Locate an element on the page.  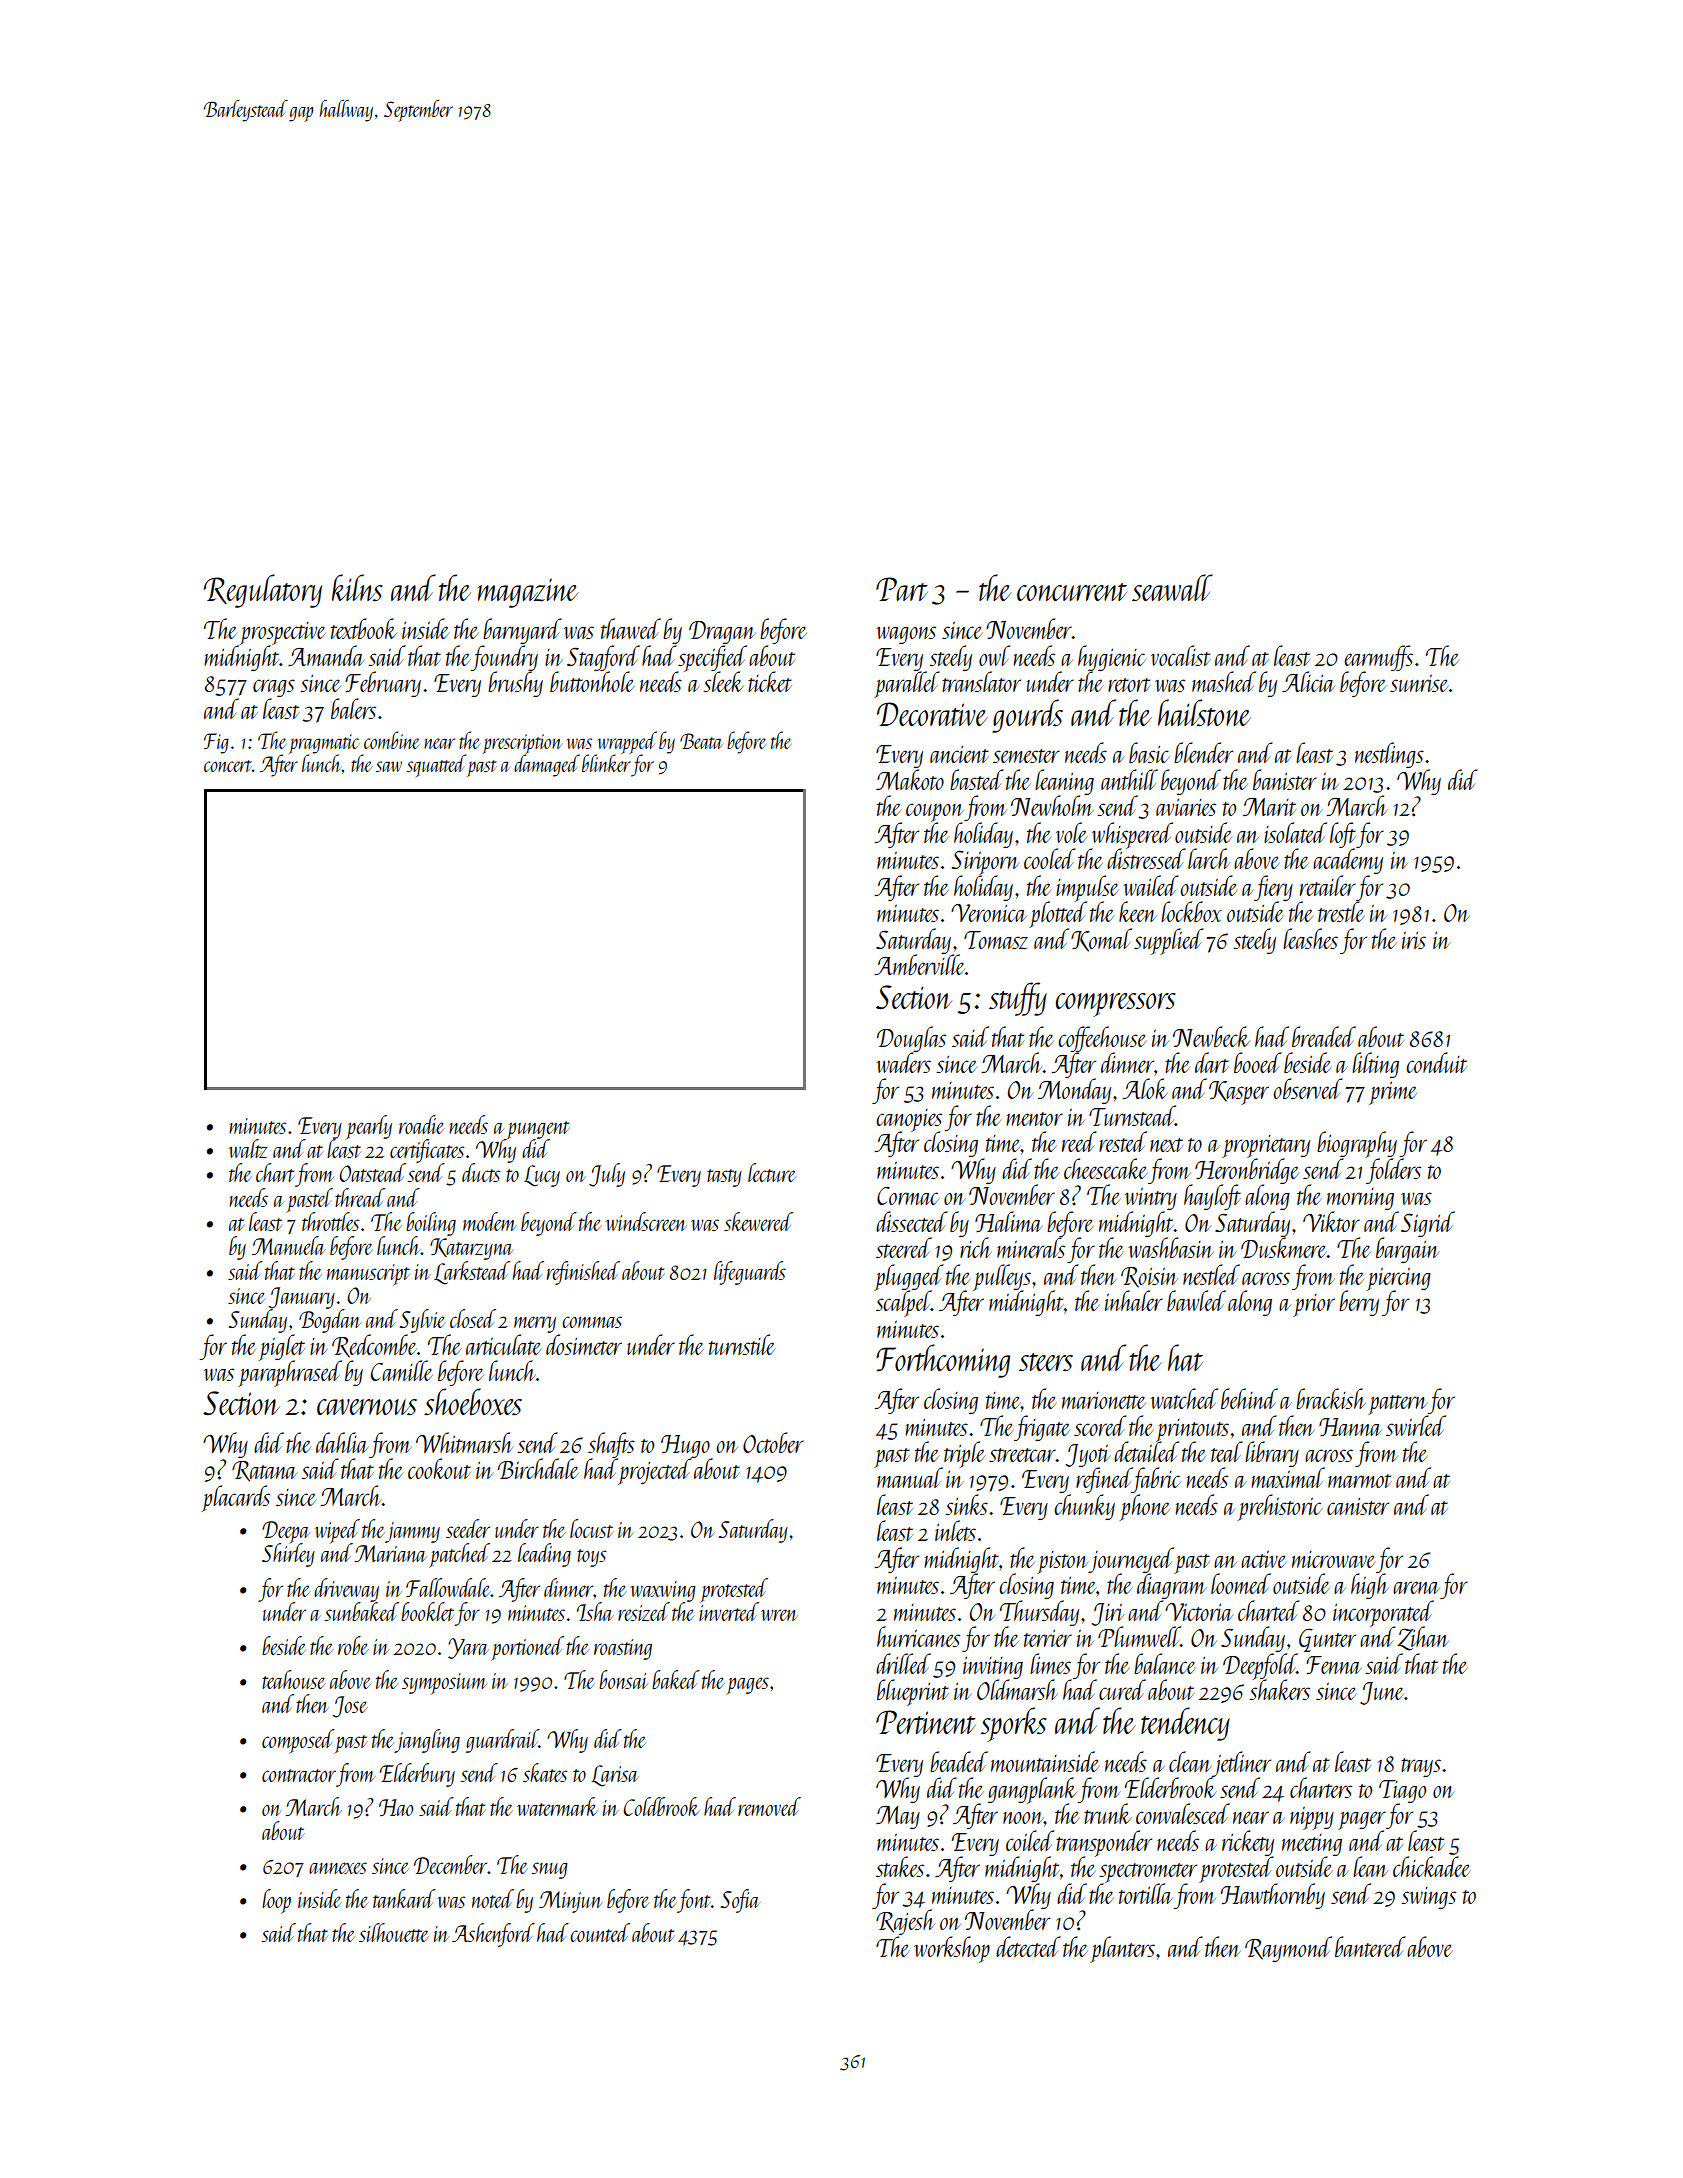
concurrent is located at coordinates (1072, 592).
